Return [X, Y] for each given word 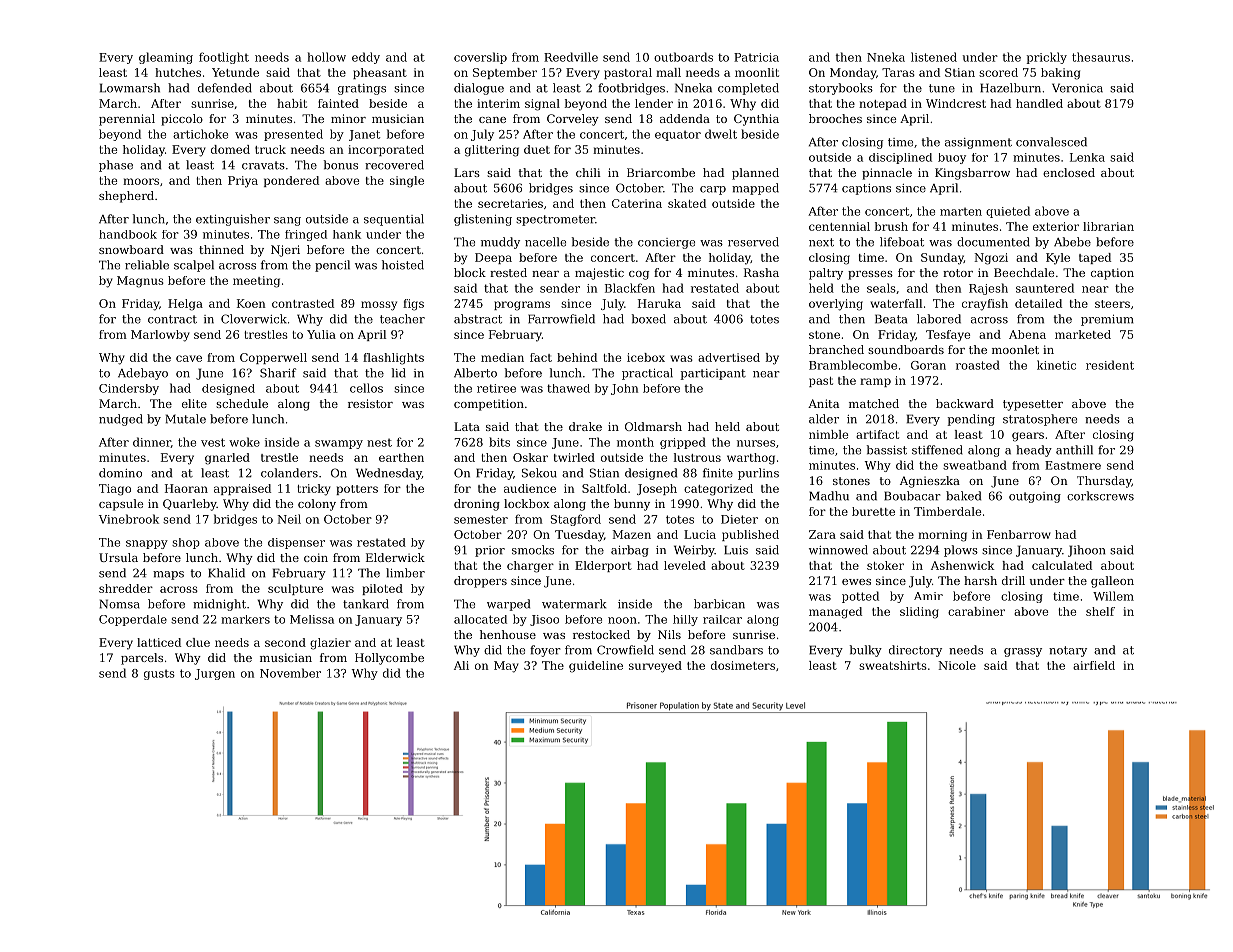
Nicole [957, 665]
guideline [596, 667]
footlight [224, 58]
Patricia [756, 57]
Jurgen [215, 674]
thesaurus [1101, 57]
